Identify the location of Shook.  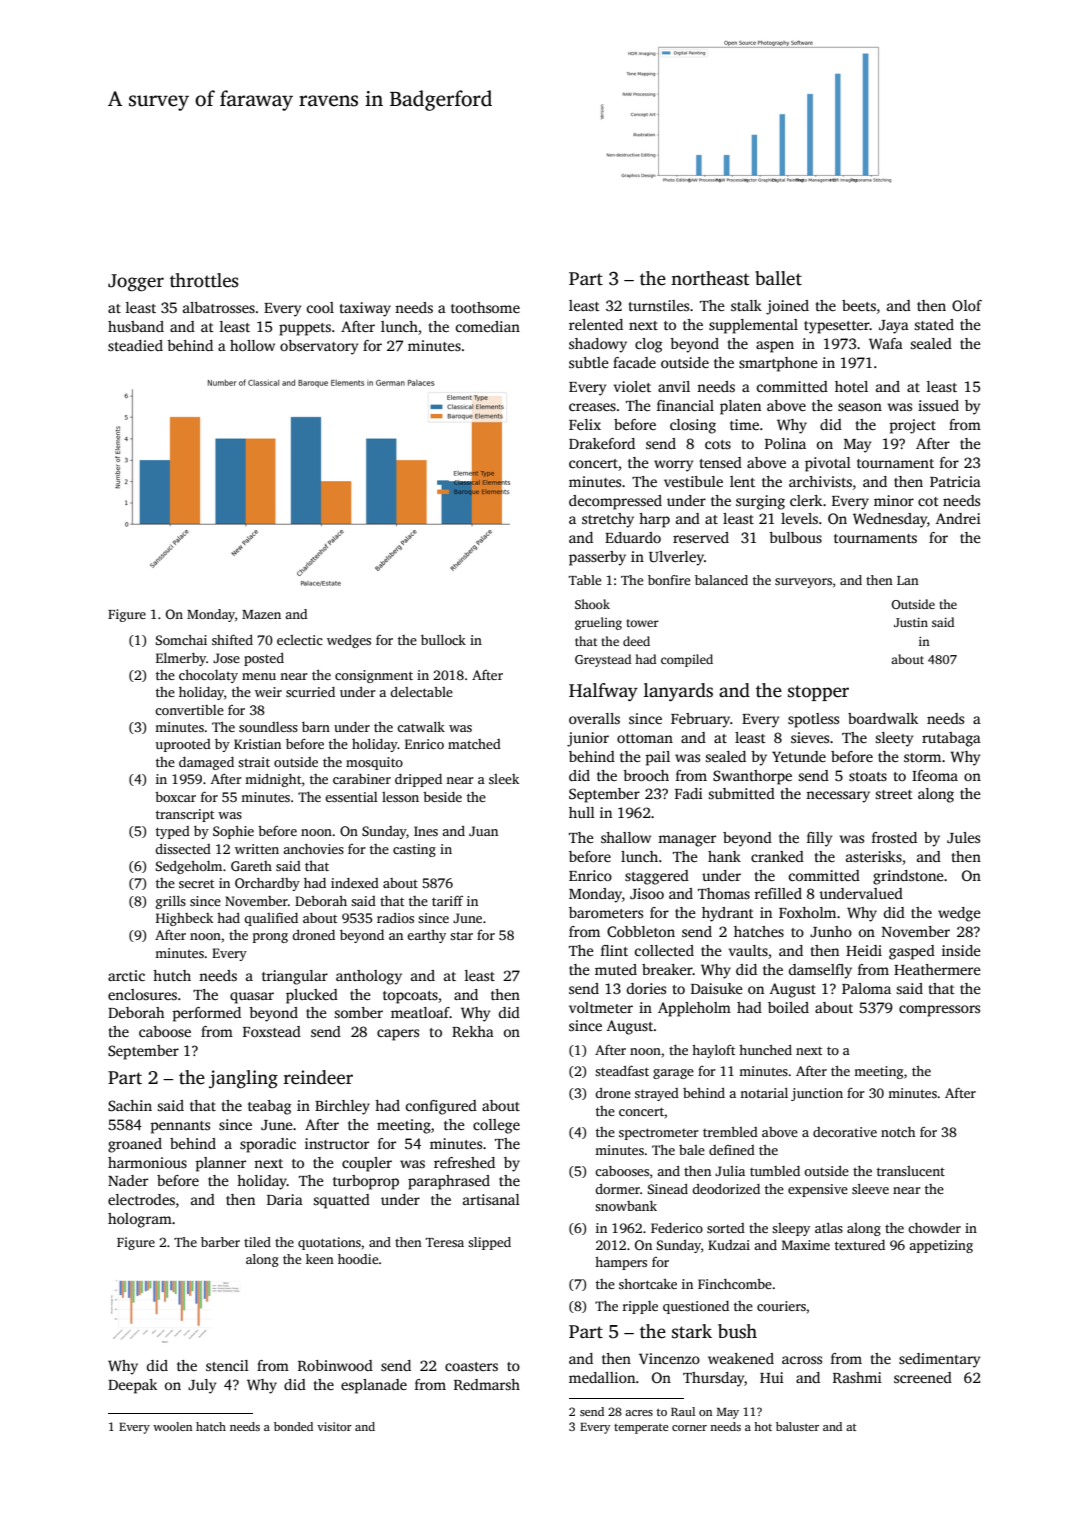
(592, 604).
